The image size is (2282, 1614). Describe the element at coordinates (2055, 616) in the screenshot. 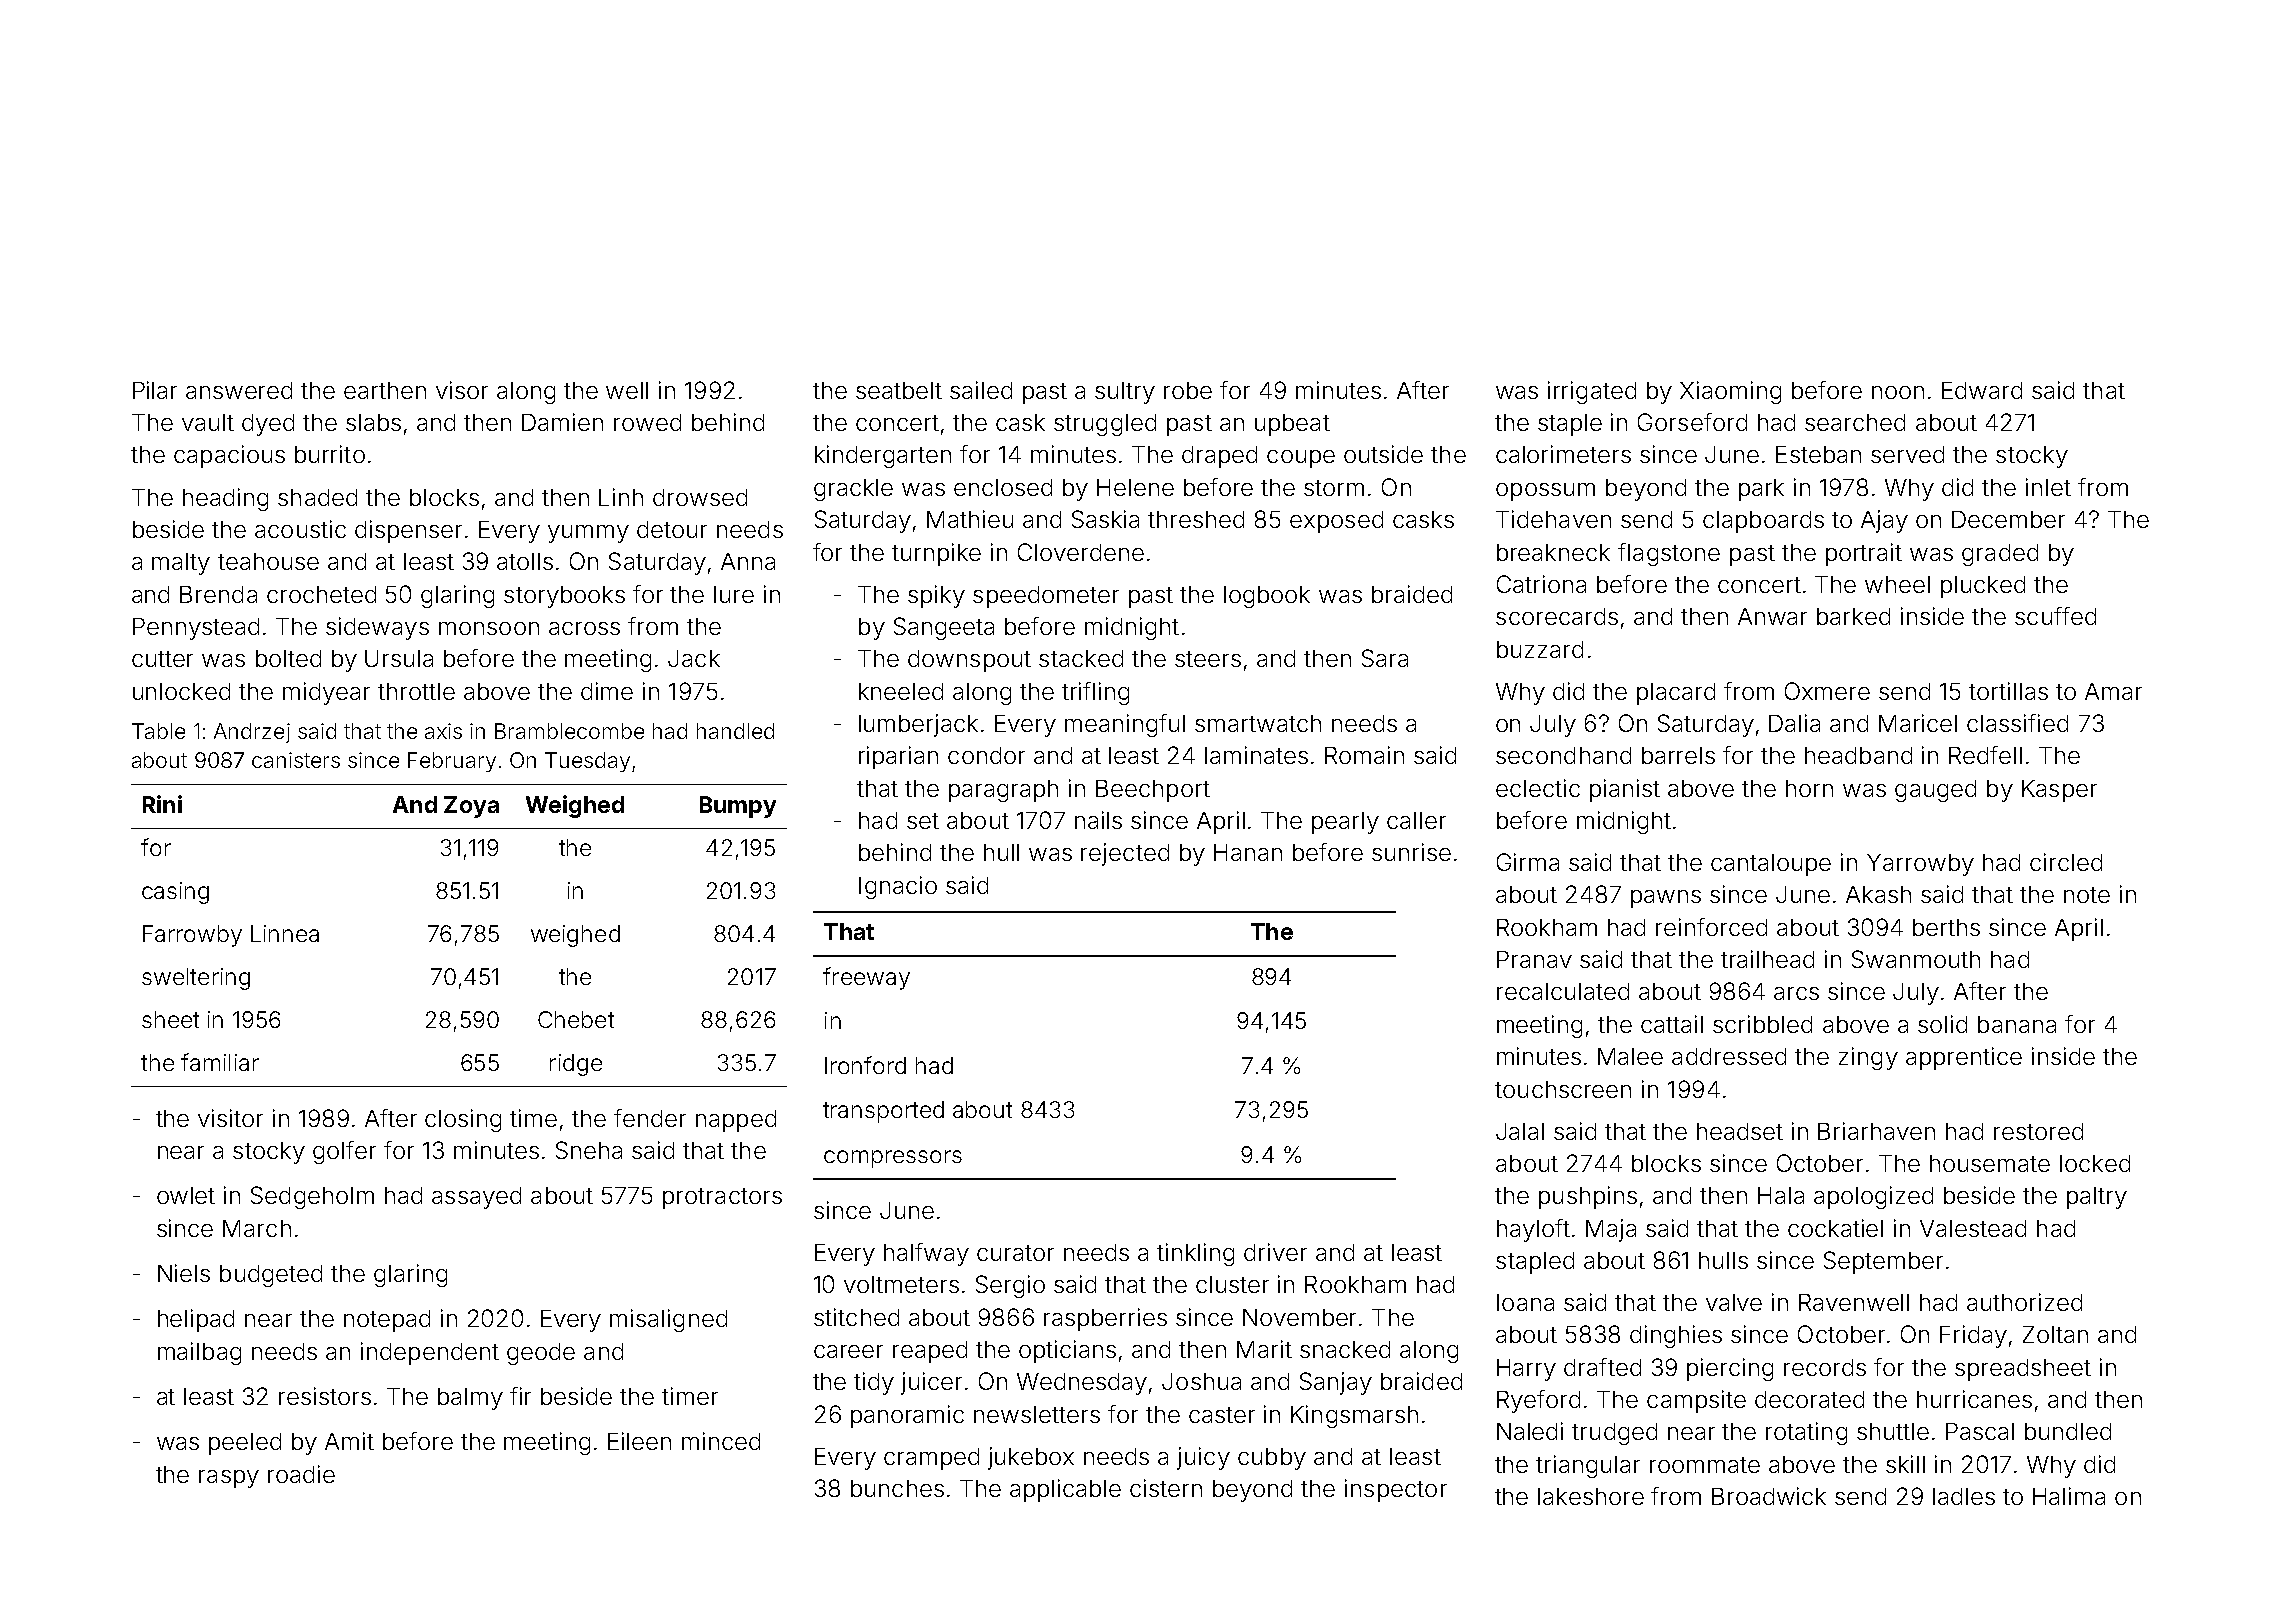

I see `scuffed` at that location.
